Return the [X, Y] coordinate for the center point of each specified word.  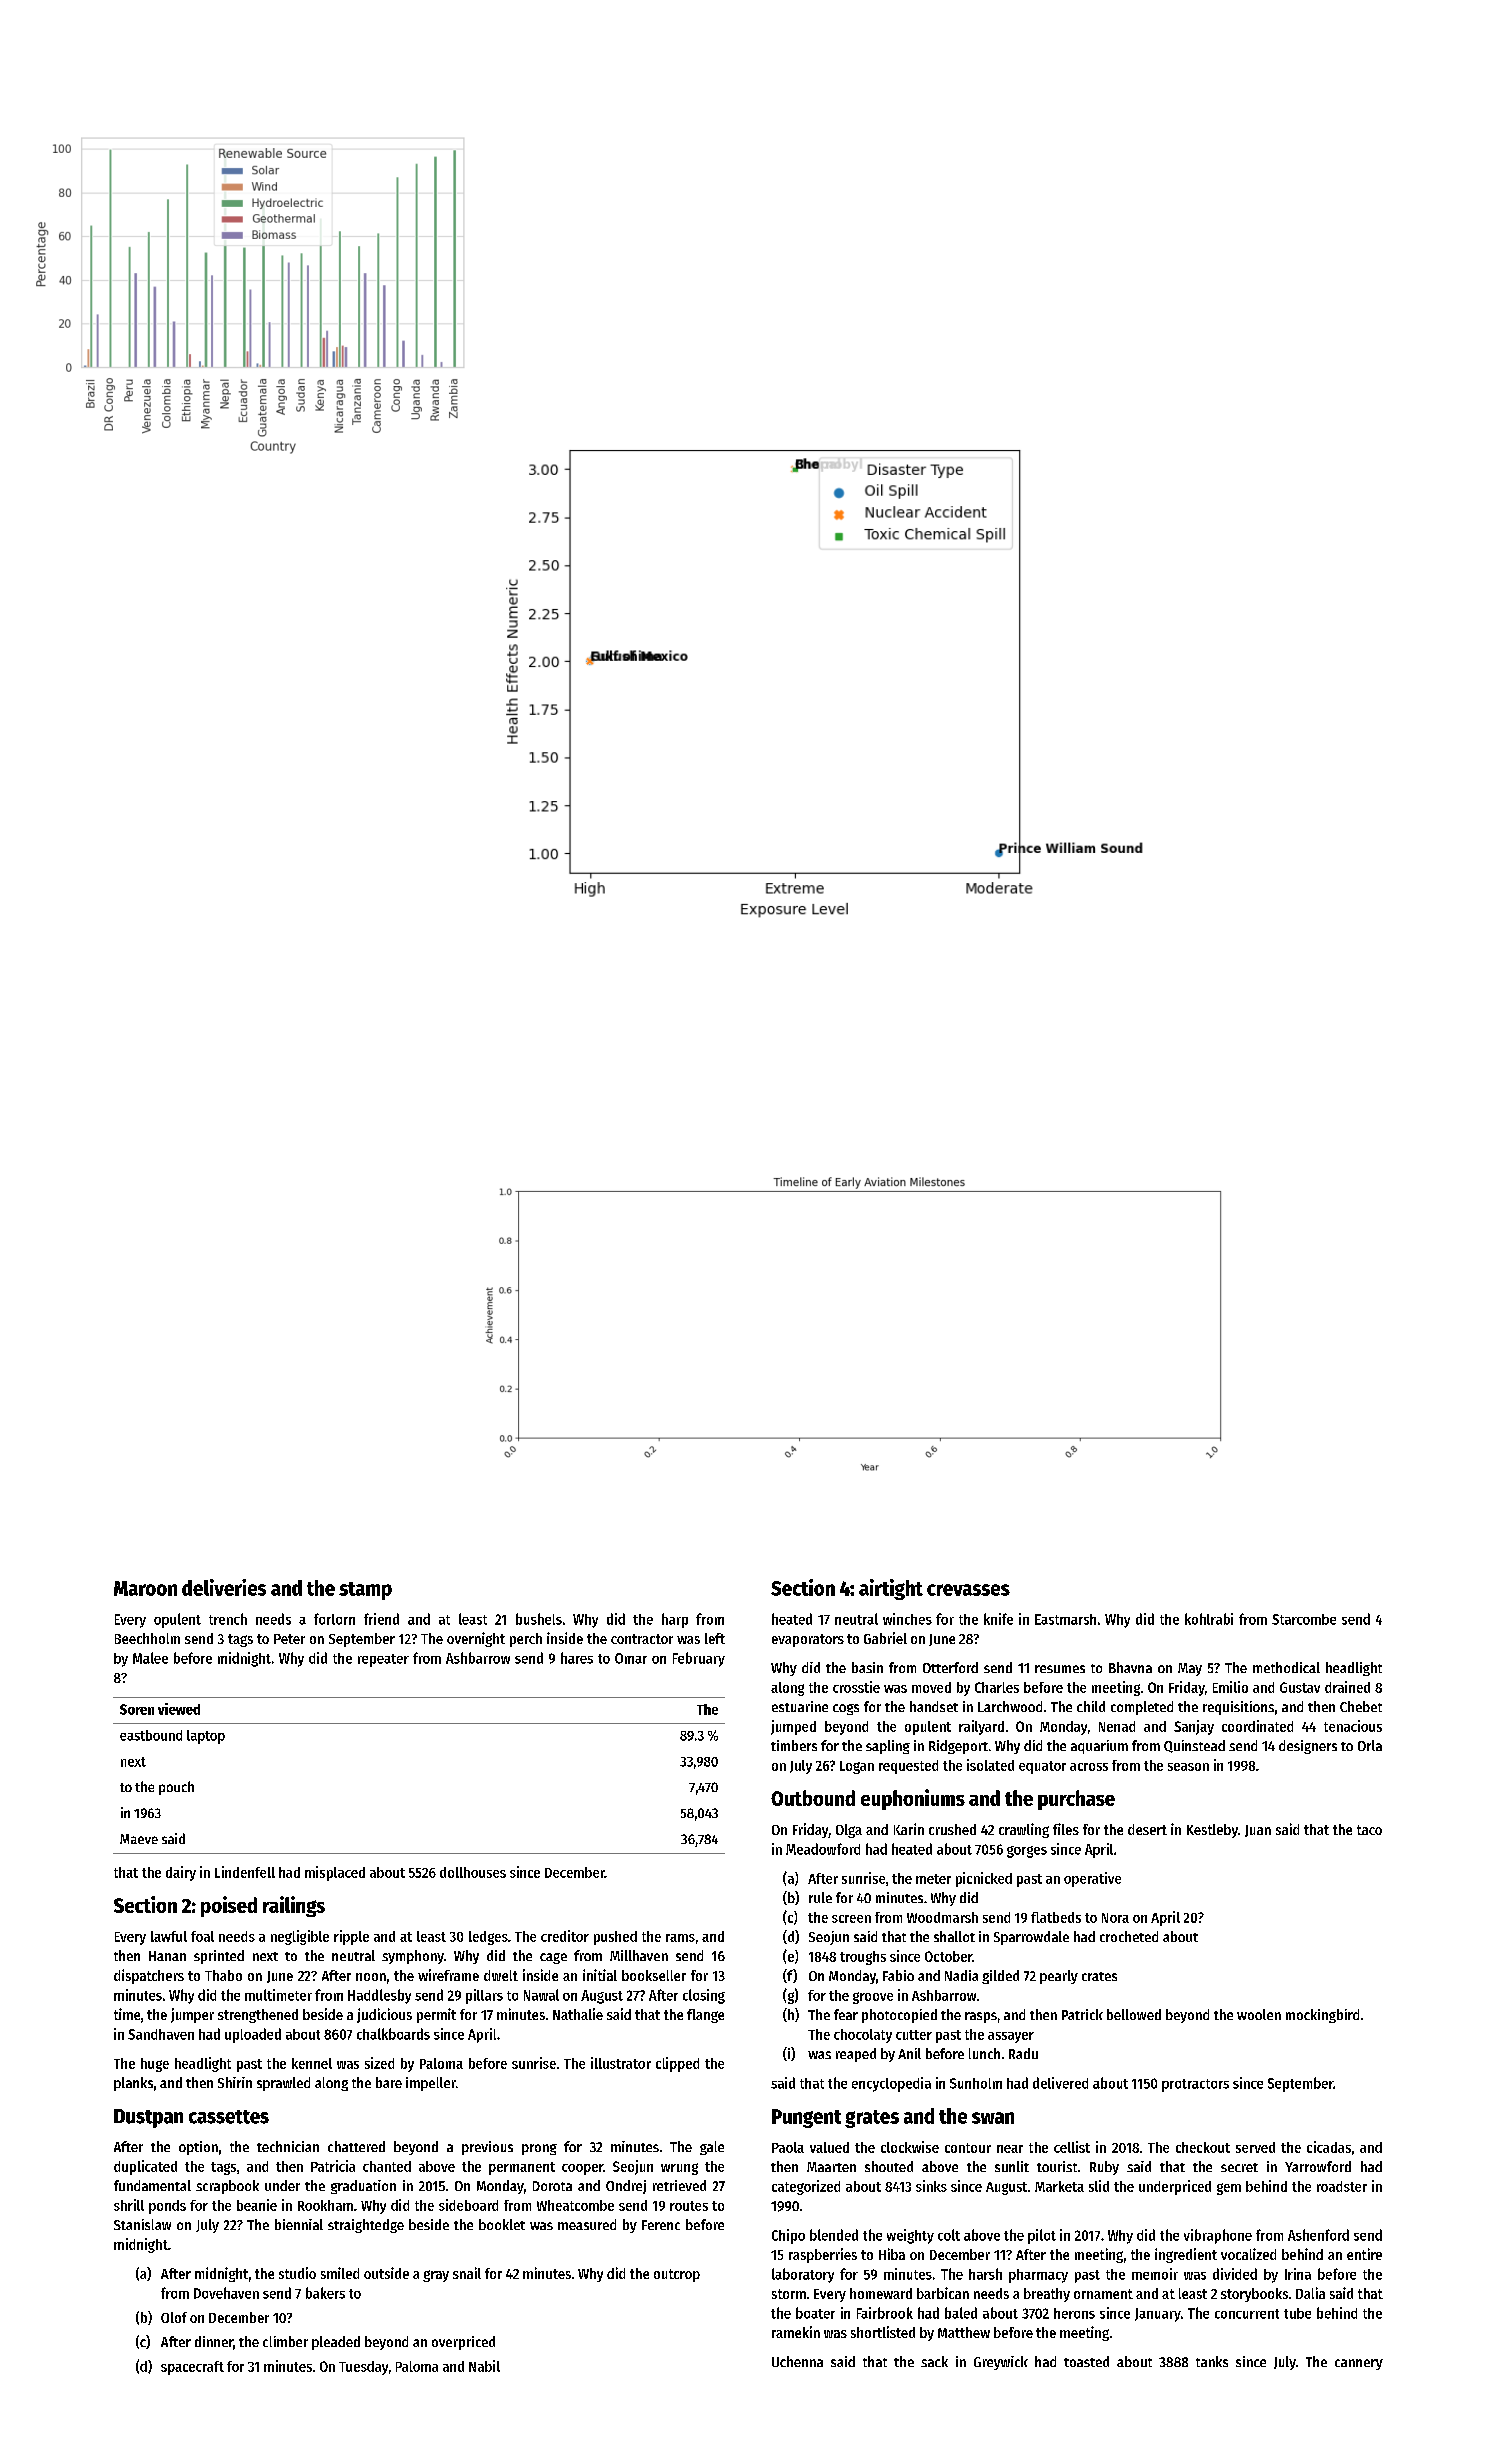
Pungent [806, 2118]
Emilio [1230, 1687]
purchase [1076, 1800]
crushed [952, 1829]
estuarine [800, 1706]
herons [1074, 2313]
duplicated [145, 2167]
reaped [856, 2055]
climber [285, 2341]
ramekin [796, 2332]
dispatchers [149, 1976]
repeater [383, 1660]
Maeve [139, 1839]
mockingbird [1322, 2016]
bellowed [1134, 2014]
